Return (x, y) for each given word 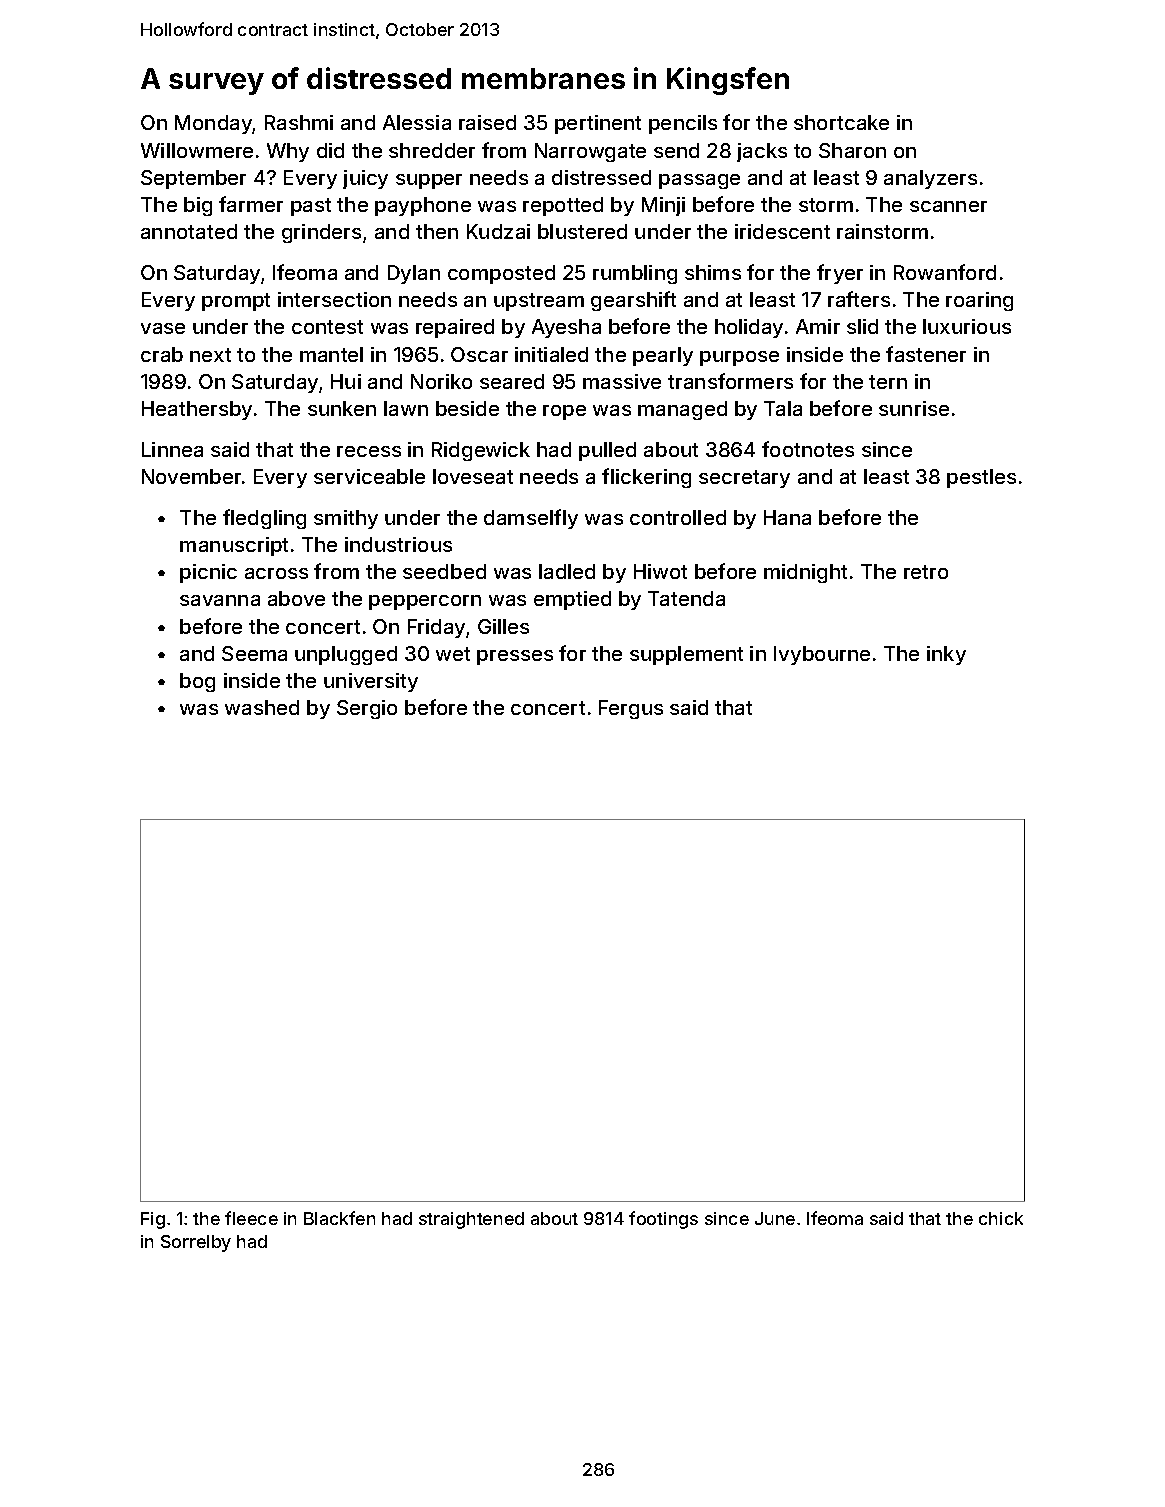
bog (197, 682)
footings (663, 1220)
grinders (321, 233)
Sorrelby (196, 1243)
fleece (251, 1218)
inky (946, 655)
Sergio (367, 709)
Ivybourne (822, 655)
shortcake (841, 122)
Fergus (631, 709)
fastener (926, 354)
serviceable (369, 476)
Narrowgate (590, 152)
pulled (607, 451)
